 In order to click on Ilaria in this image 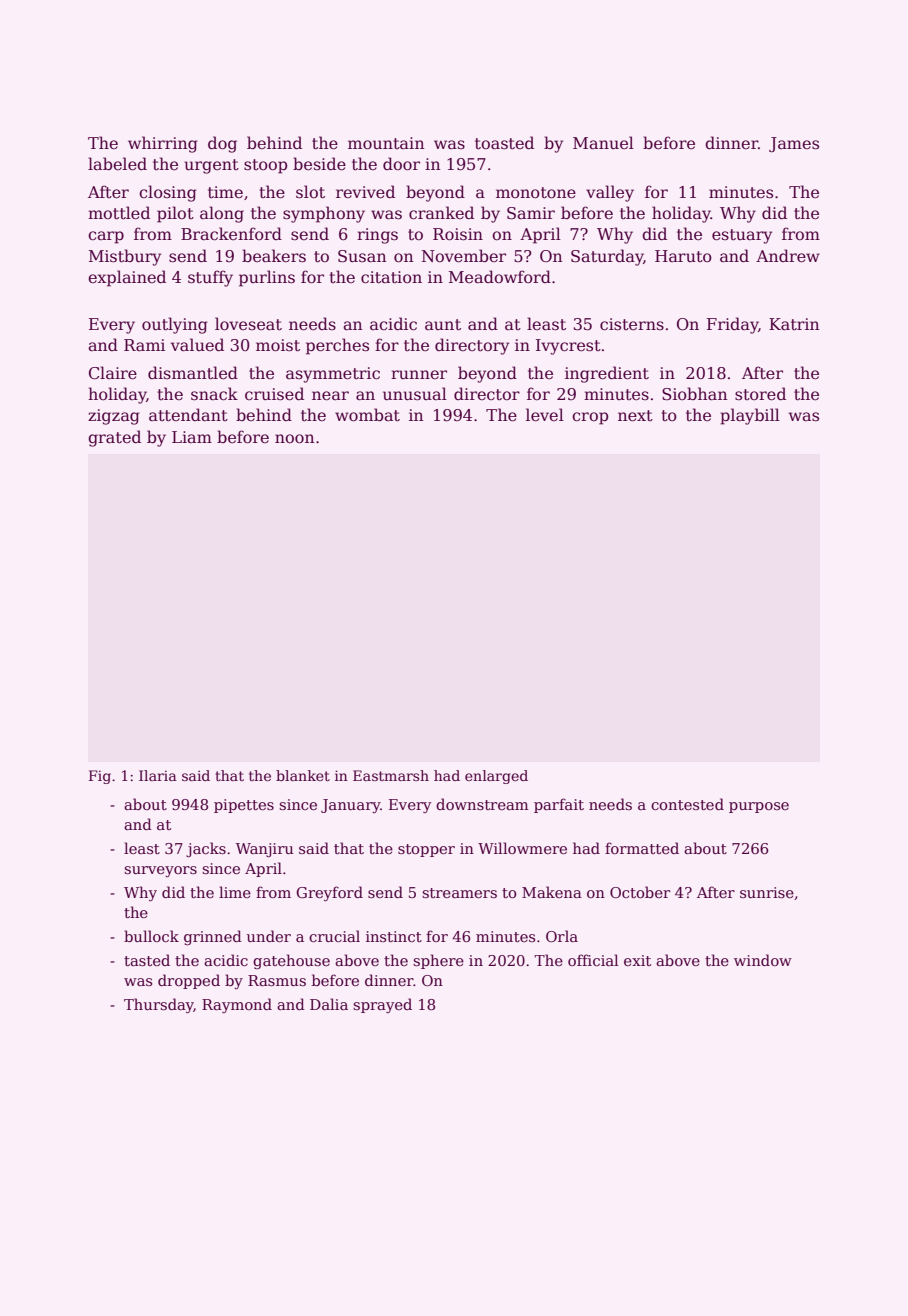, I will do `click(158, 775)`.
